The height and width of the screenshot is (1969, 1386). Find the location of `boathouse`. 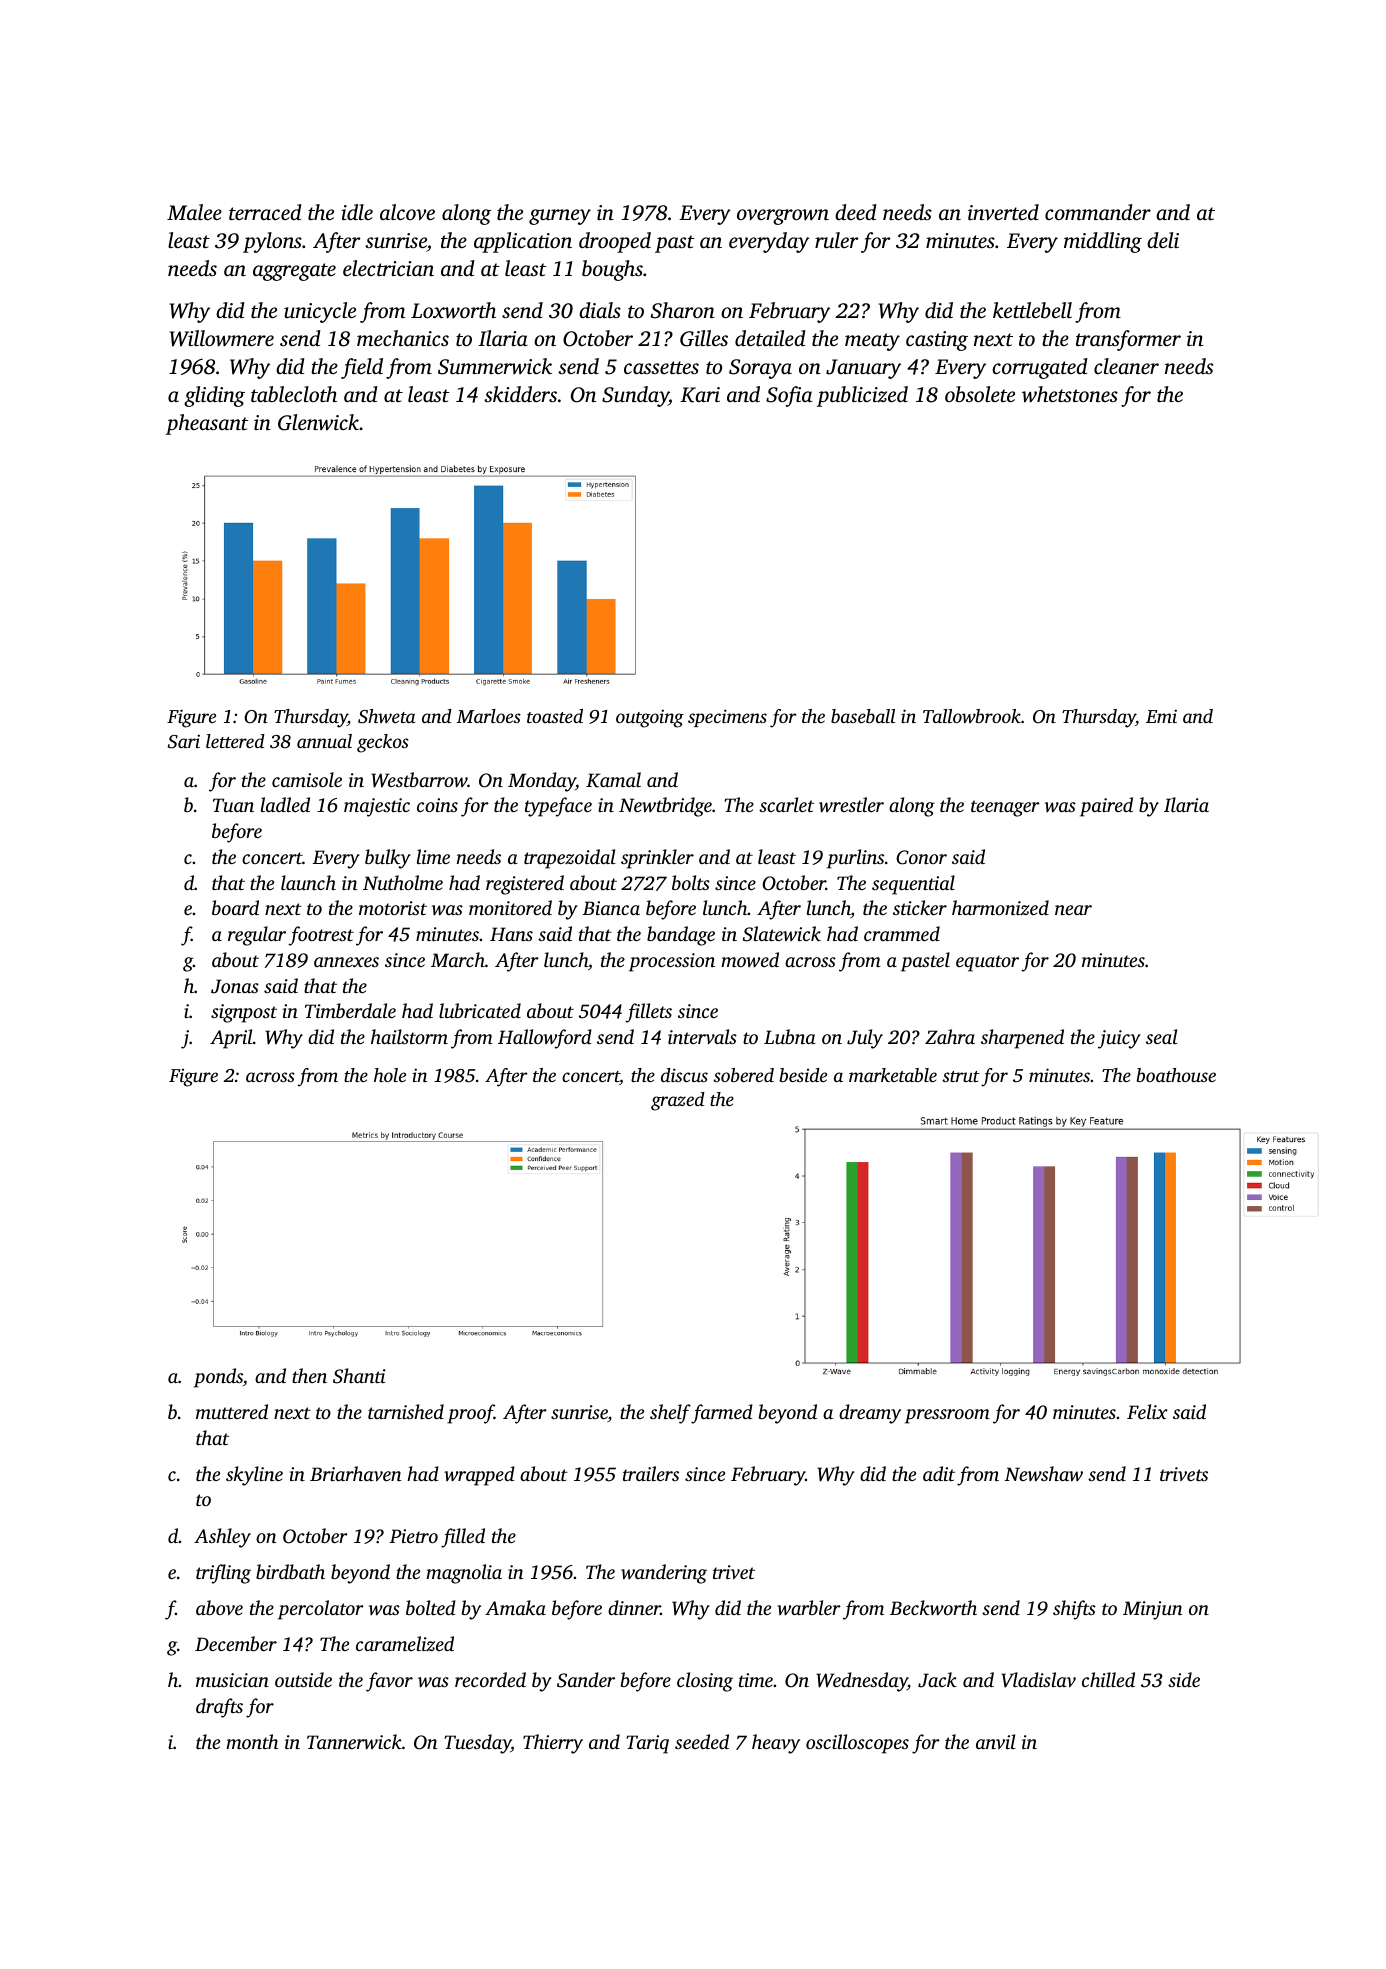

boathouse is located at coordinates (1176, 1075).
